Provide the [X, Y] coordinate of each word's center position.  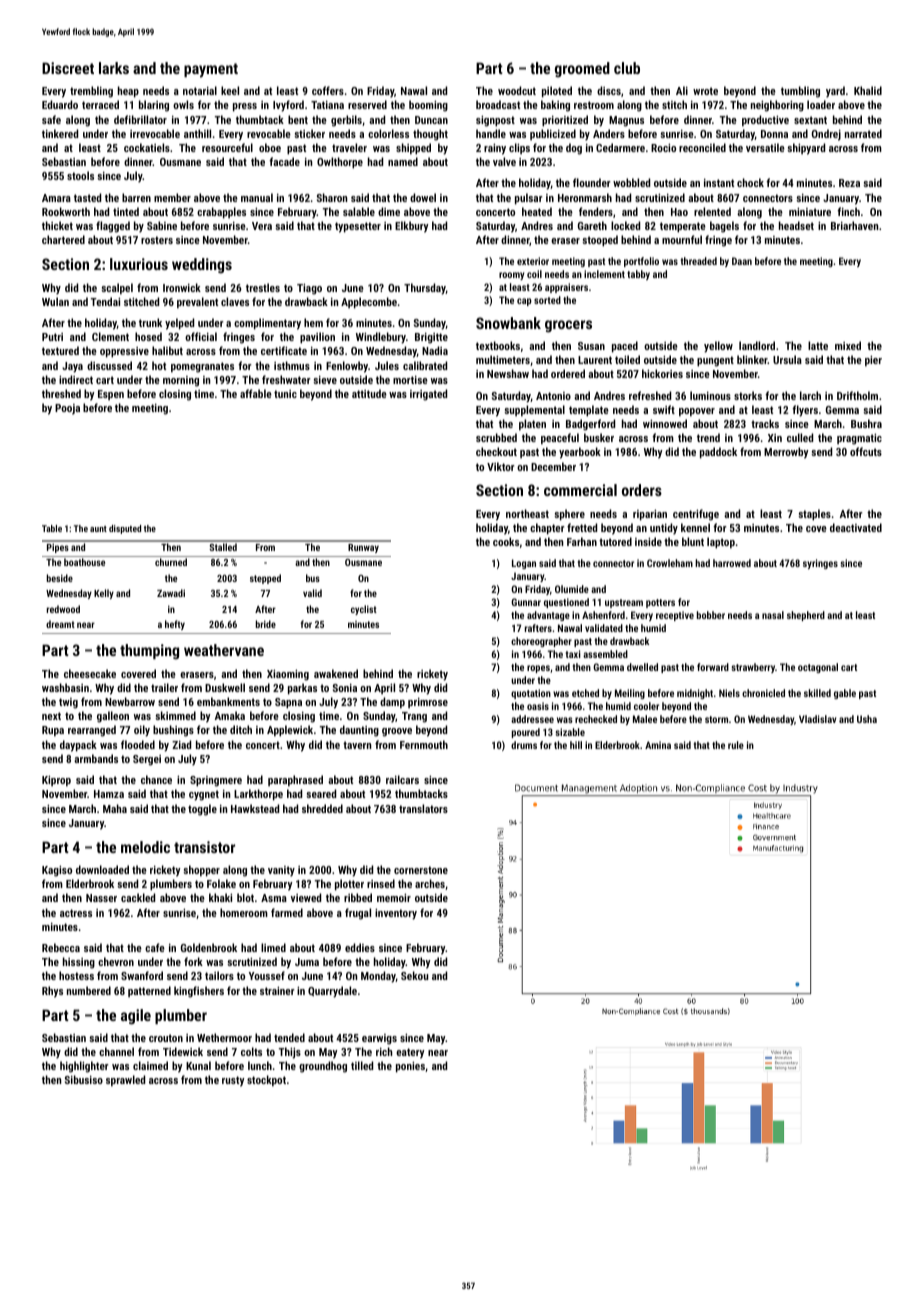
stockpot [266, 1081]
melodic [145, 847]
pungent [715, 361]
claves [235, 301]
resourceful [227, 147]
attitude [369, 393]
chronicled [763, 693]
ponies [410, 1067]
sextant [810, 120]
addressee [532, 719]
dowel [423, 197]
